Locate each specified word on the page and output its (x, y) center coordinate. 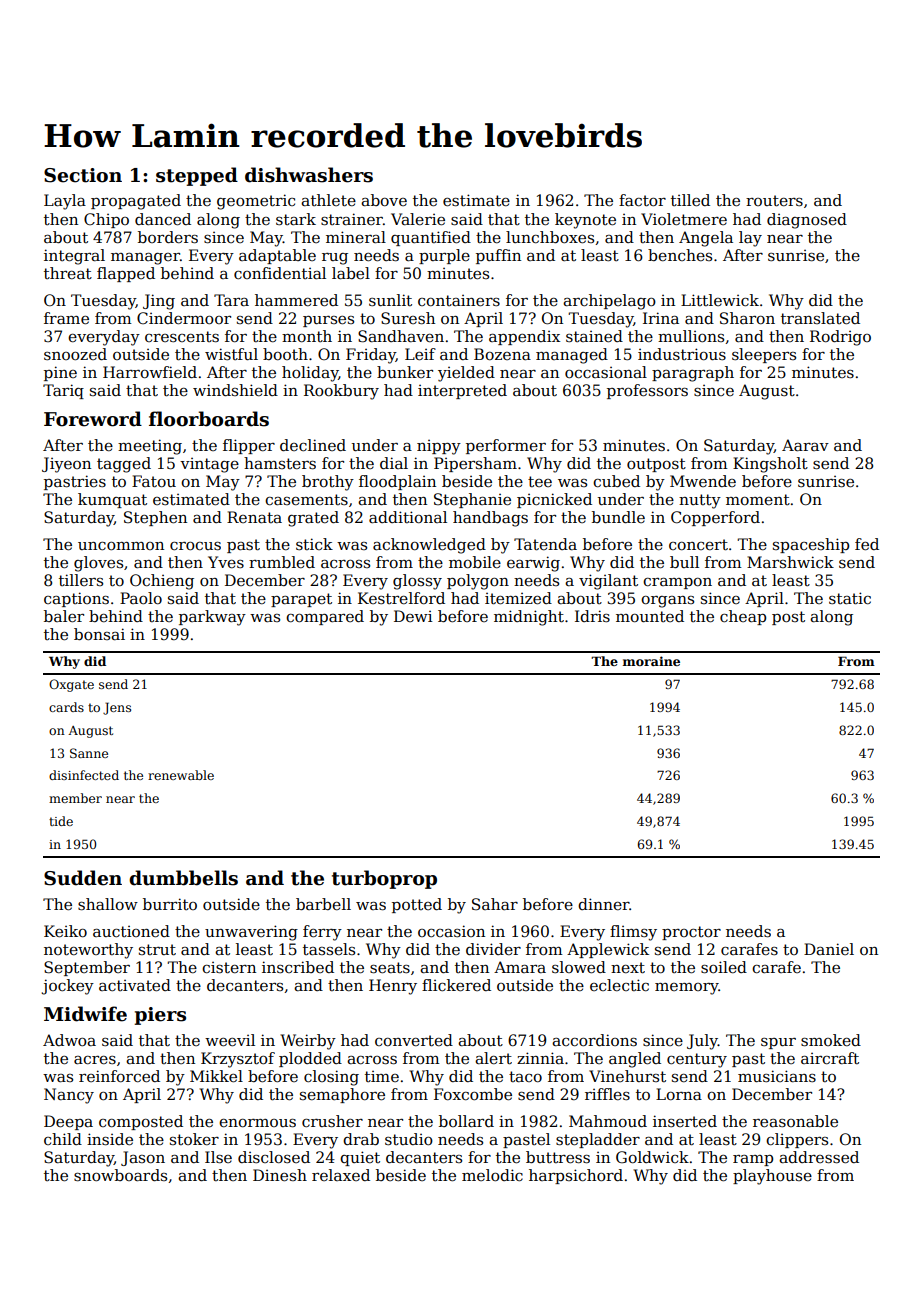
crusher (332, 1121)
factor (642, 200)
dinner (604, 904)
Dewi (413, 616)
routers (774, 201)
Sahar (495, 904)
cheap (743, 617)
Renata (254, 517)
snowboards (120, 1175)
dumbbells (183, 878)
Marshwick (790, 562)
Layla (65, 202)
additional (408, 517)
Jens (117, 708)
